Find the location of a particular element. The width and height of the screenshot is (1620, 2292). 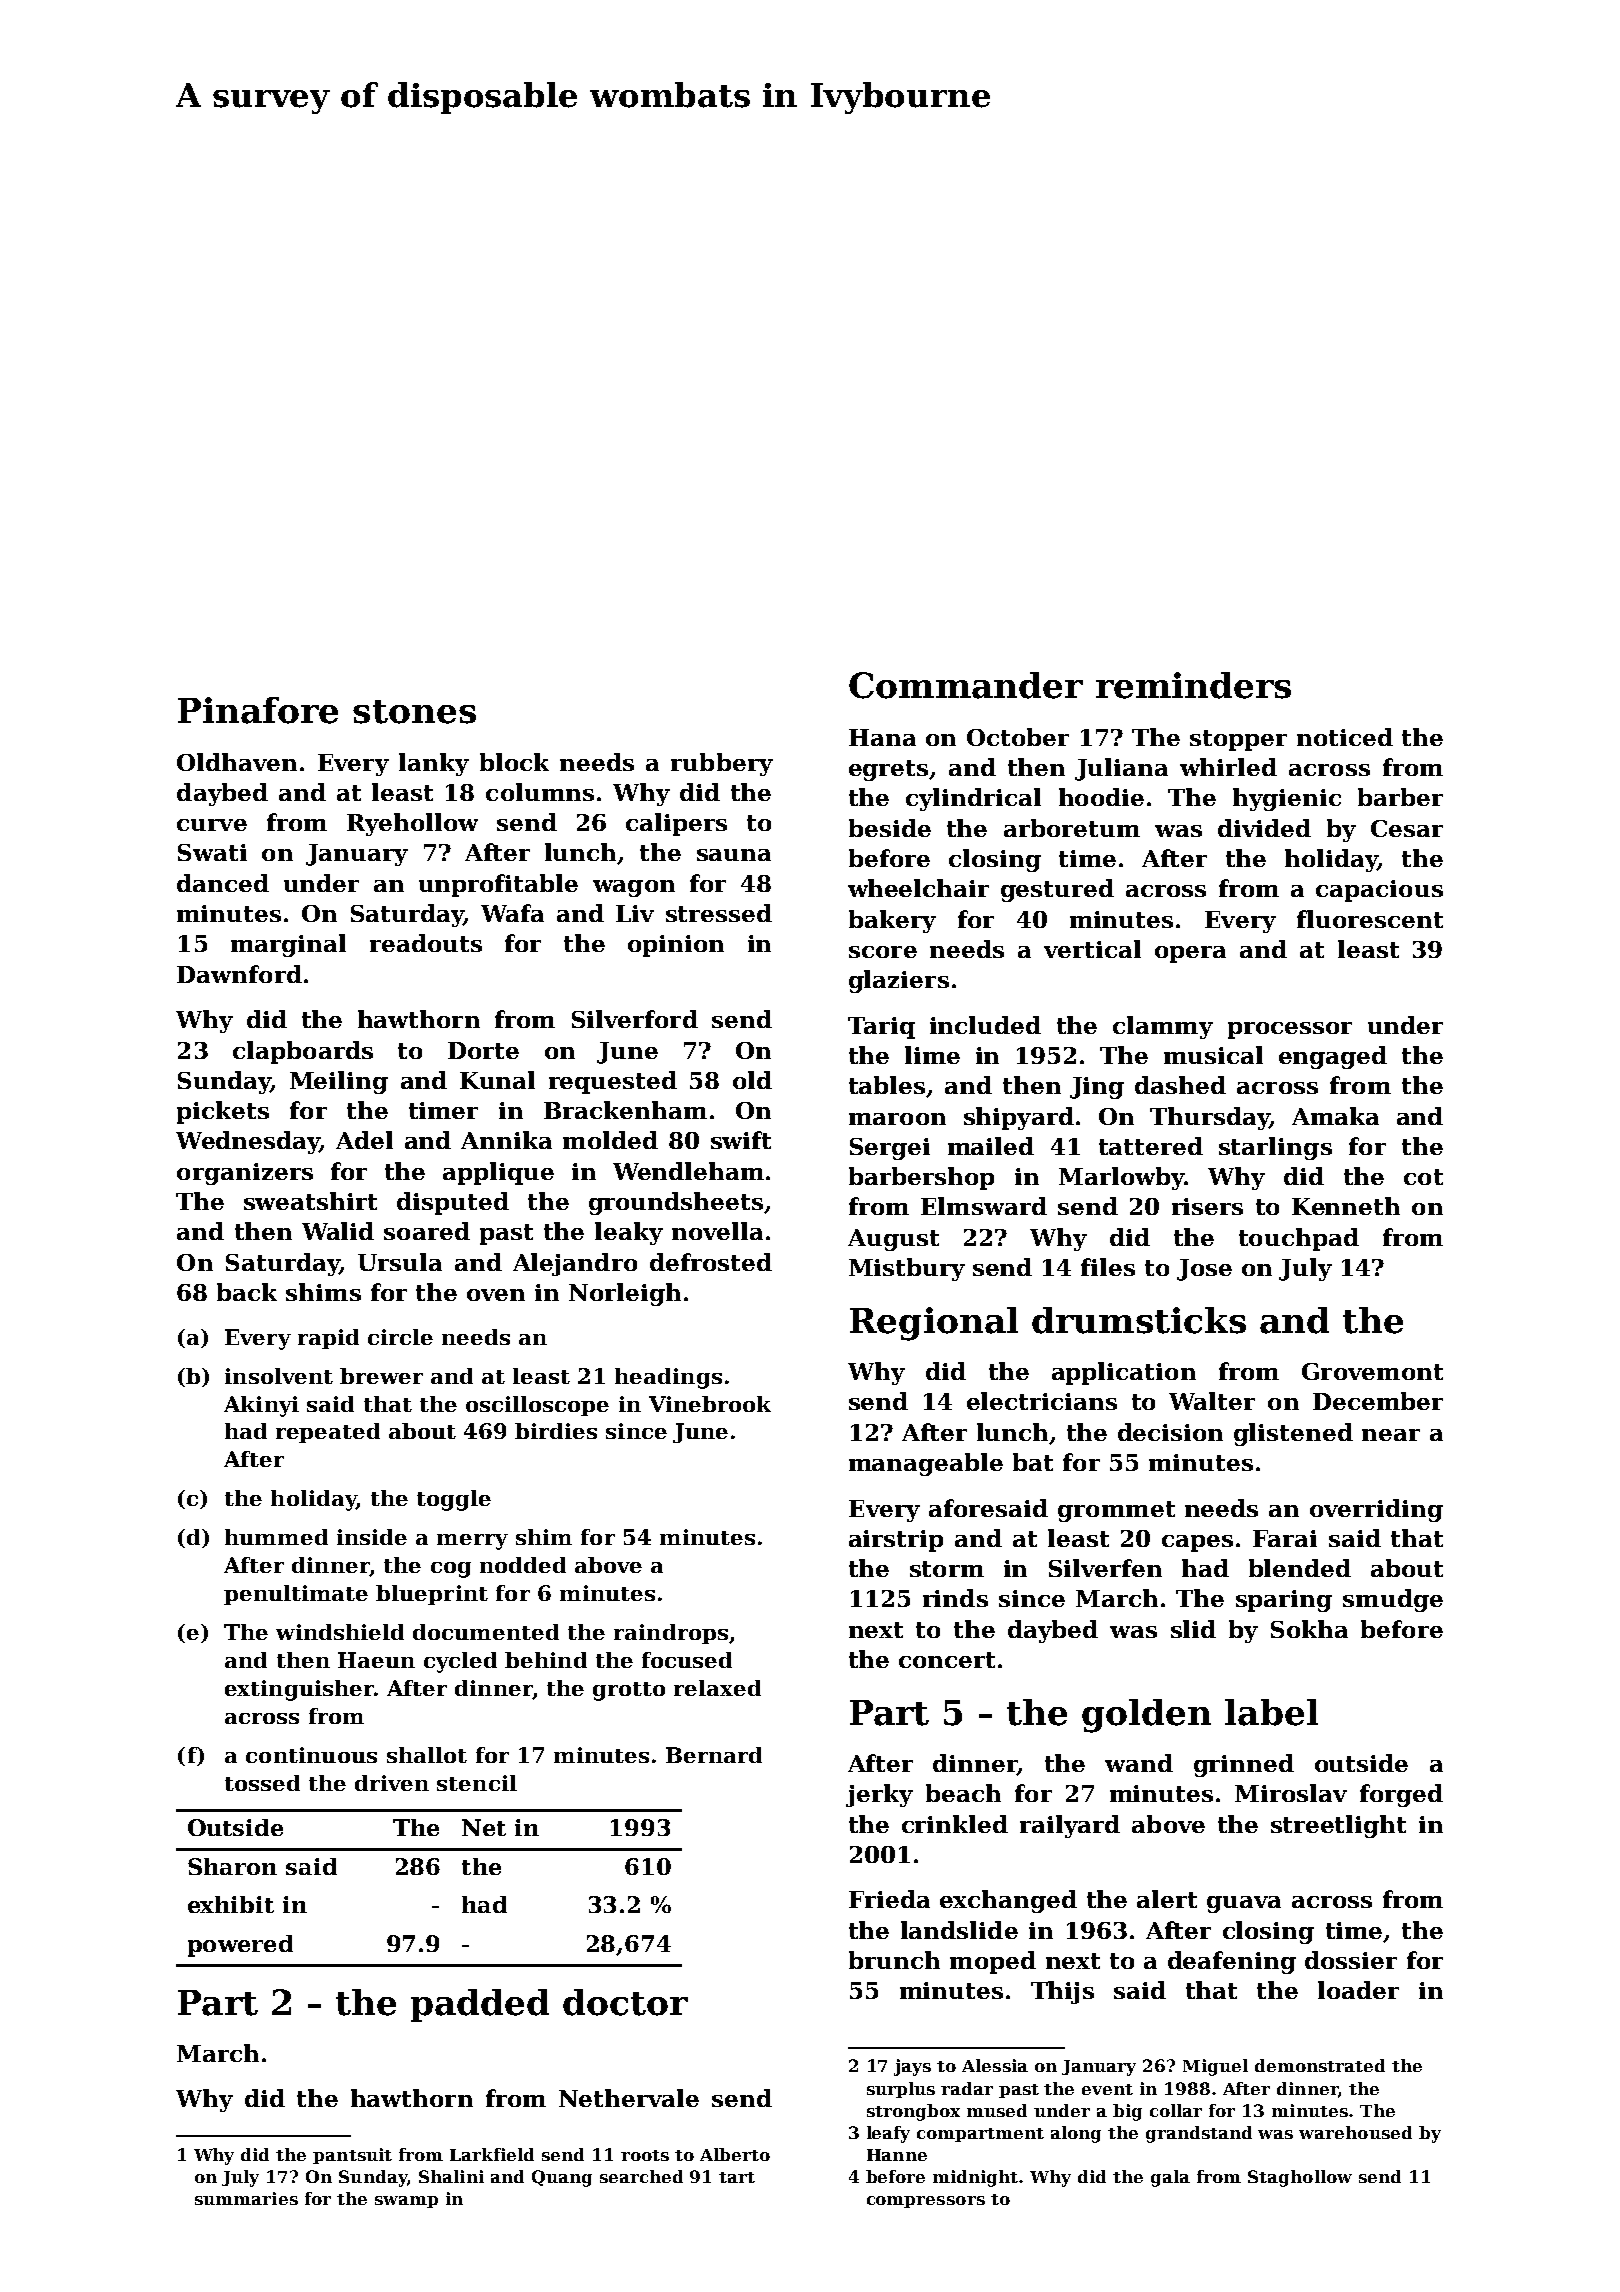

August is located at coordinates (893, 1240).
